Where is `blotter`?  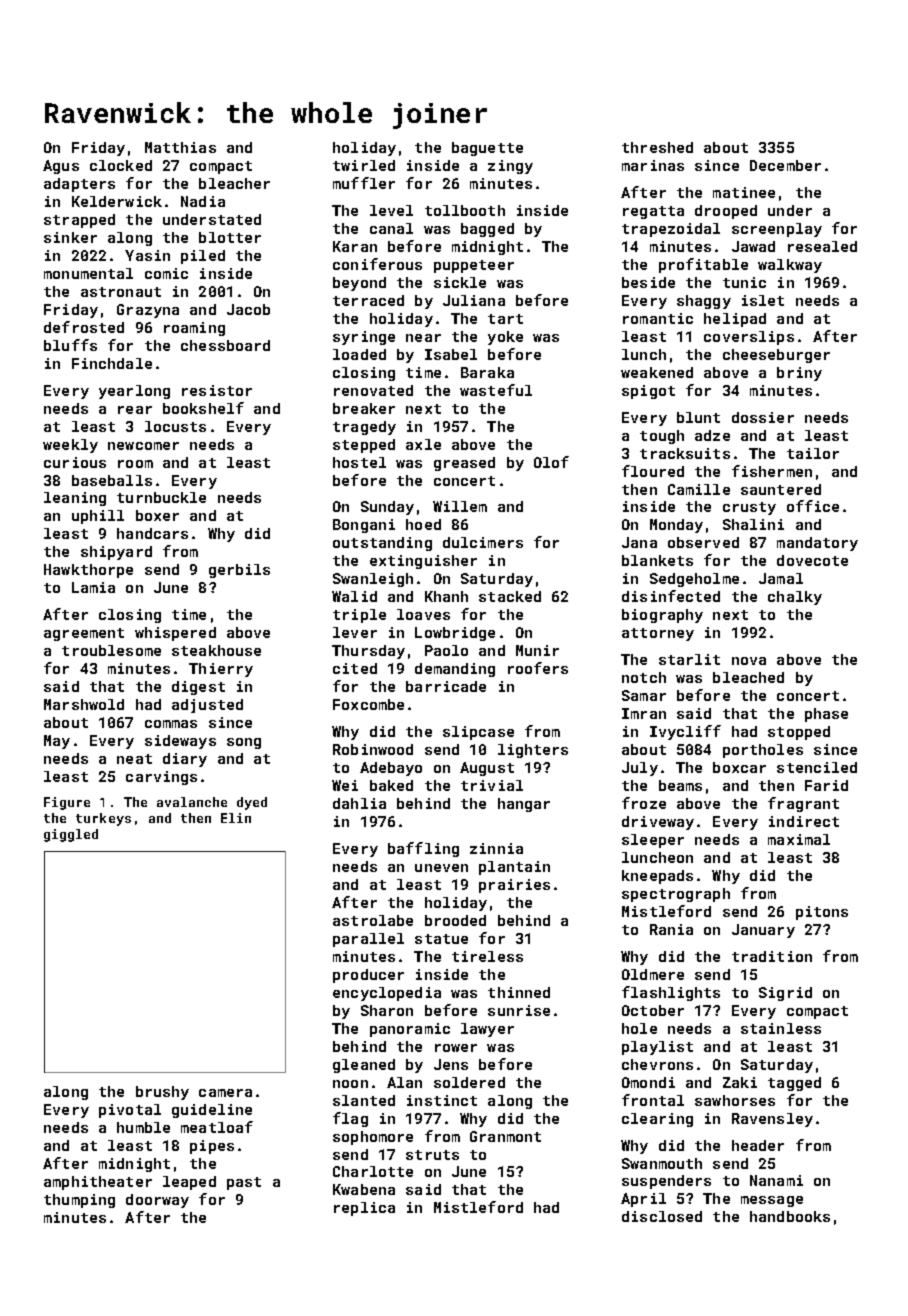
blotter is located at coordinates (230, 237).
